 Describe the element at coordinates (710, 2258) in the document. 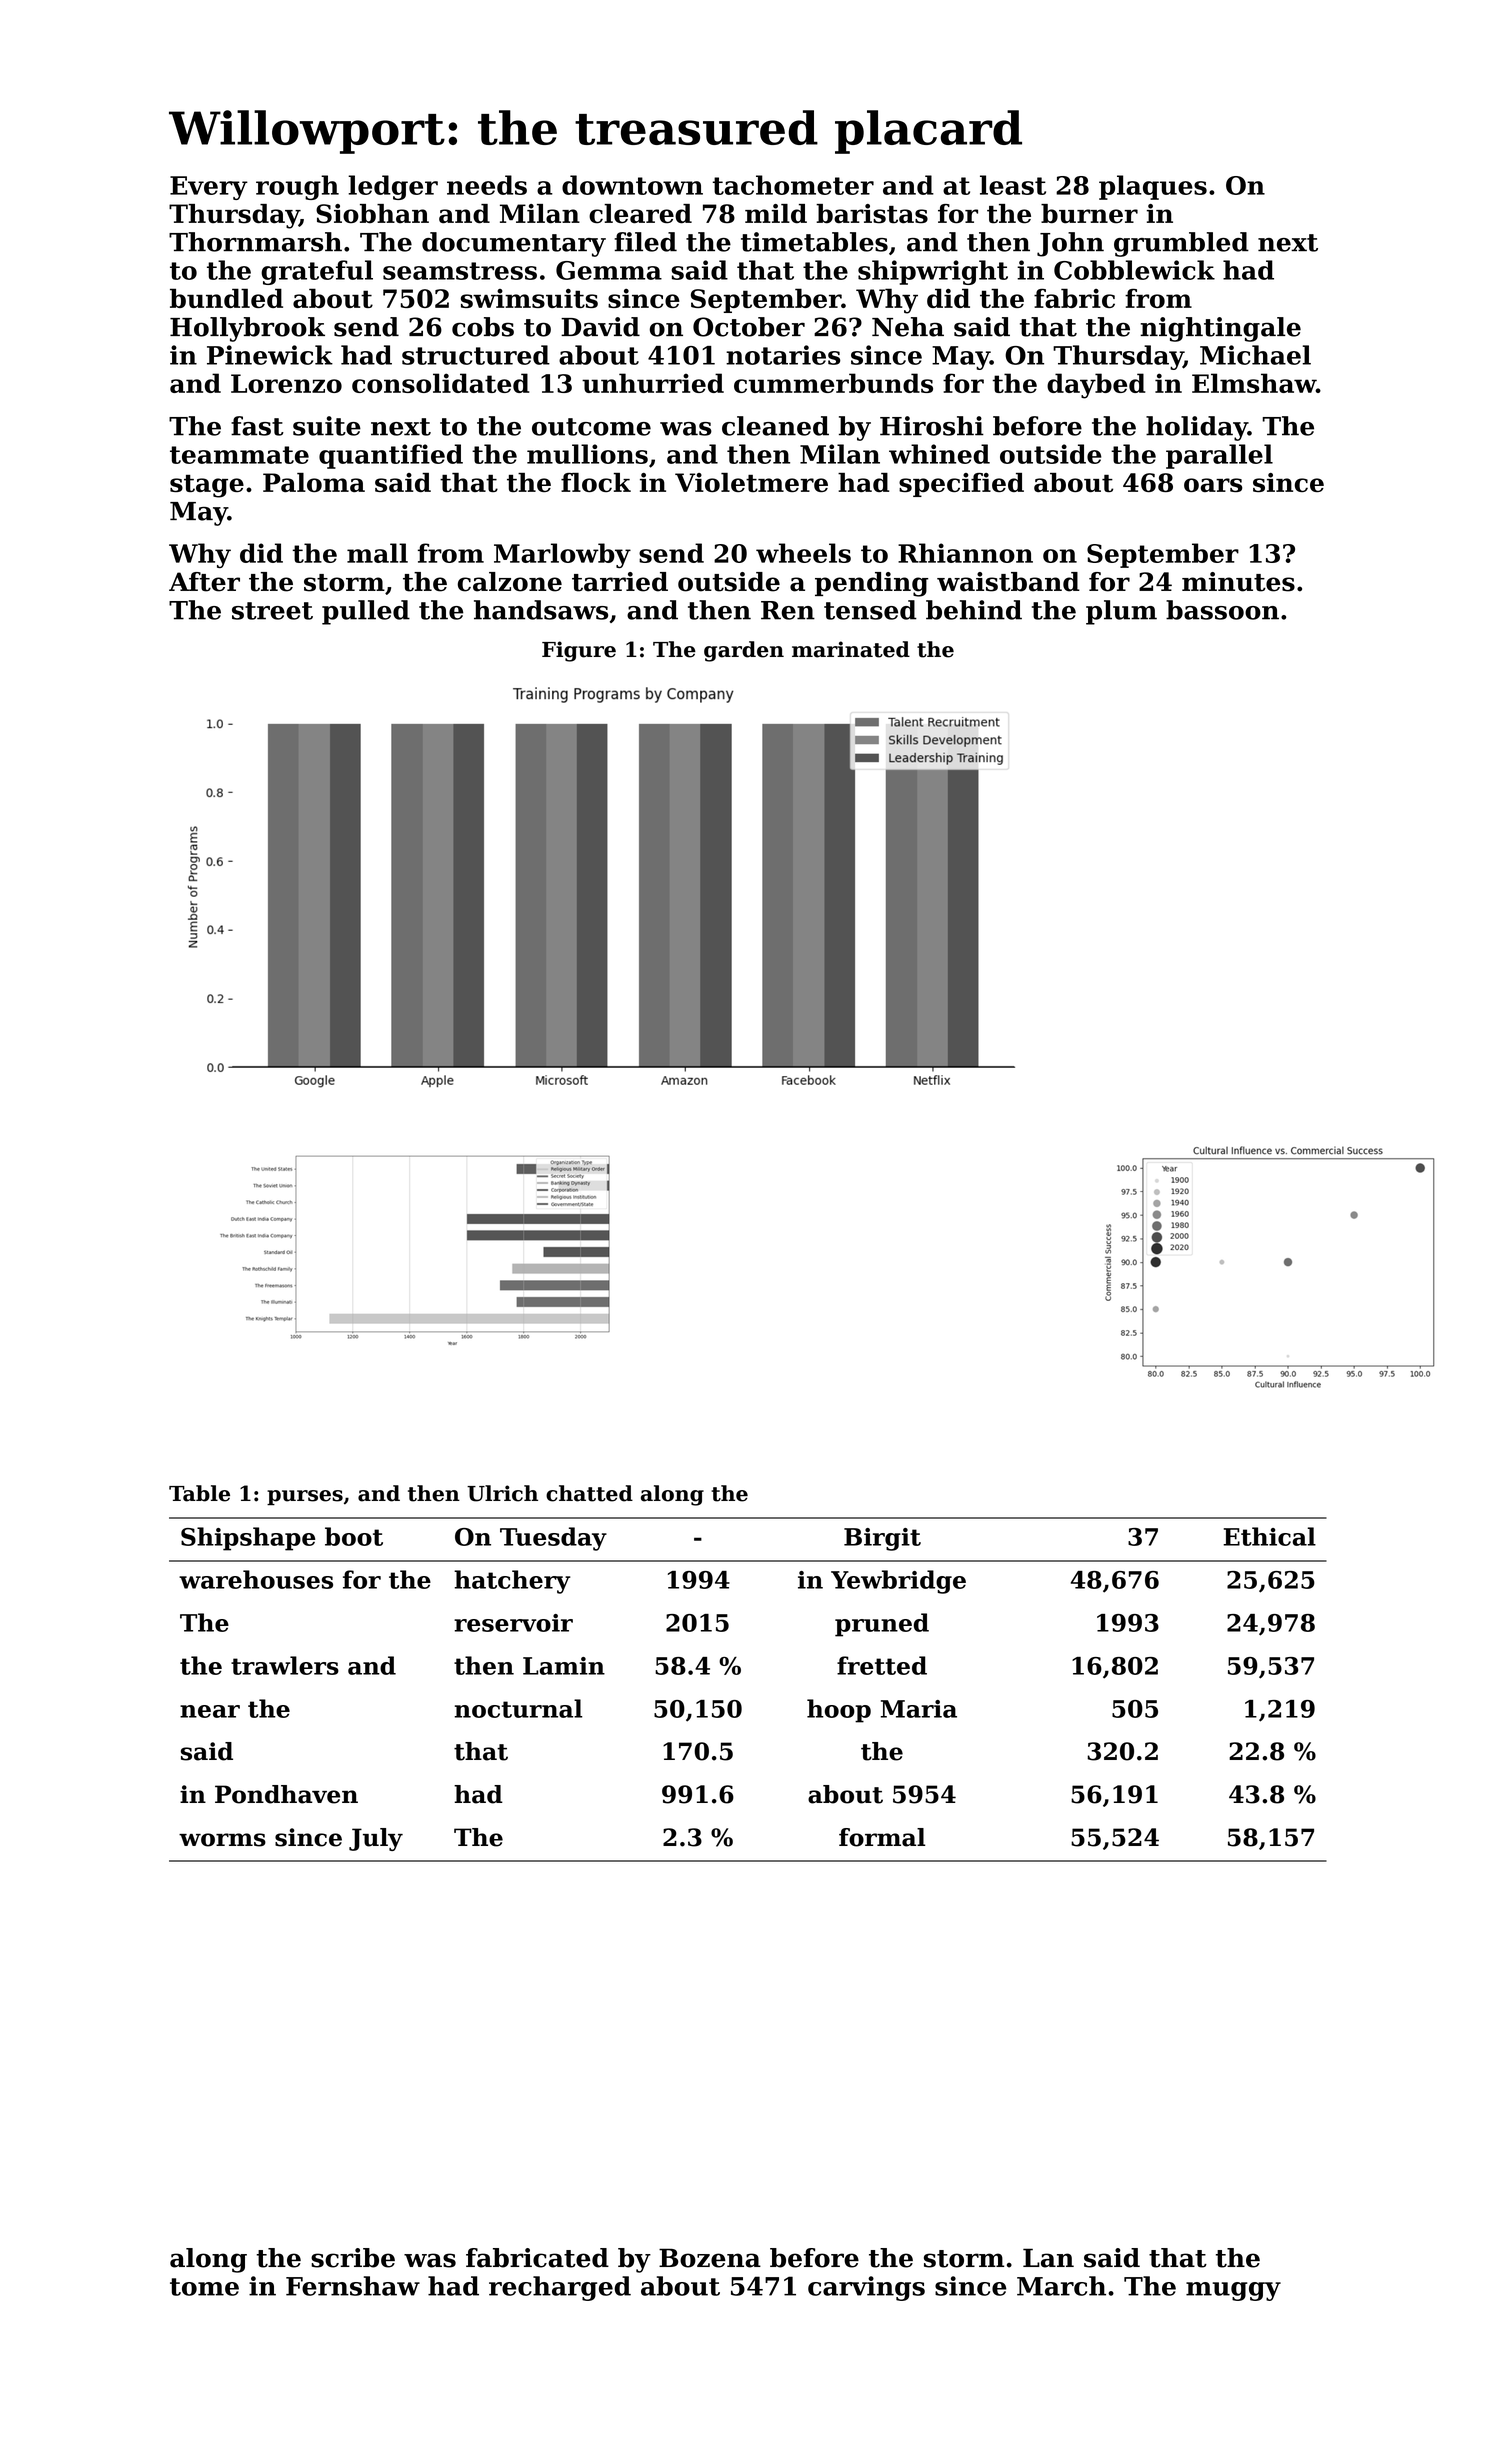

I see `Bozena` at that location.
